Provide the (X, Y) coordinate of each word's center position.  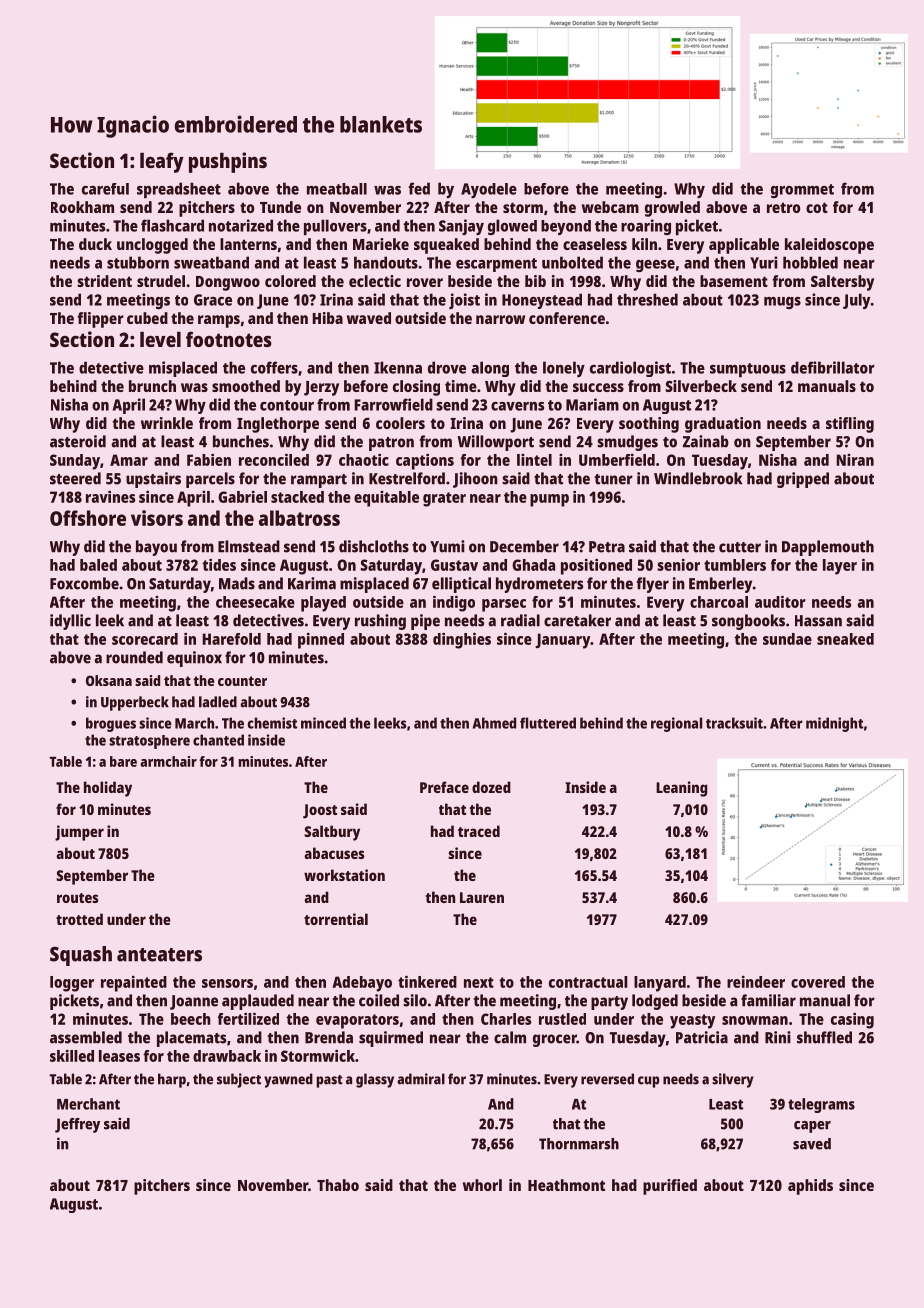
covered (818, 982)
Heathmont (566, 1185)
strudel (161, 281)
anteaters (159, 955)
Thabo (338, 1185)
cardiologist (630, 369)
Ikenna (398, 367)
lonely (564, 369)
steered (75, 478)
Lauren (482, 897)
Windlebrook (698, 478)
